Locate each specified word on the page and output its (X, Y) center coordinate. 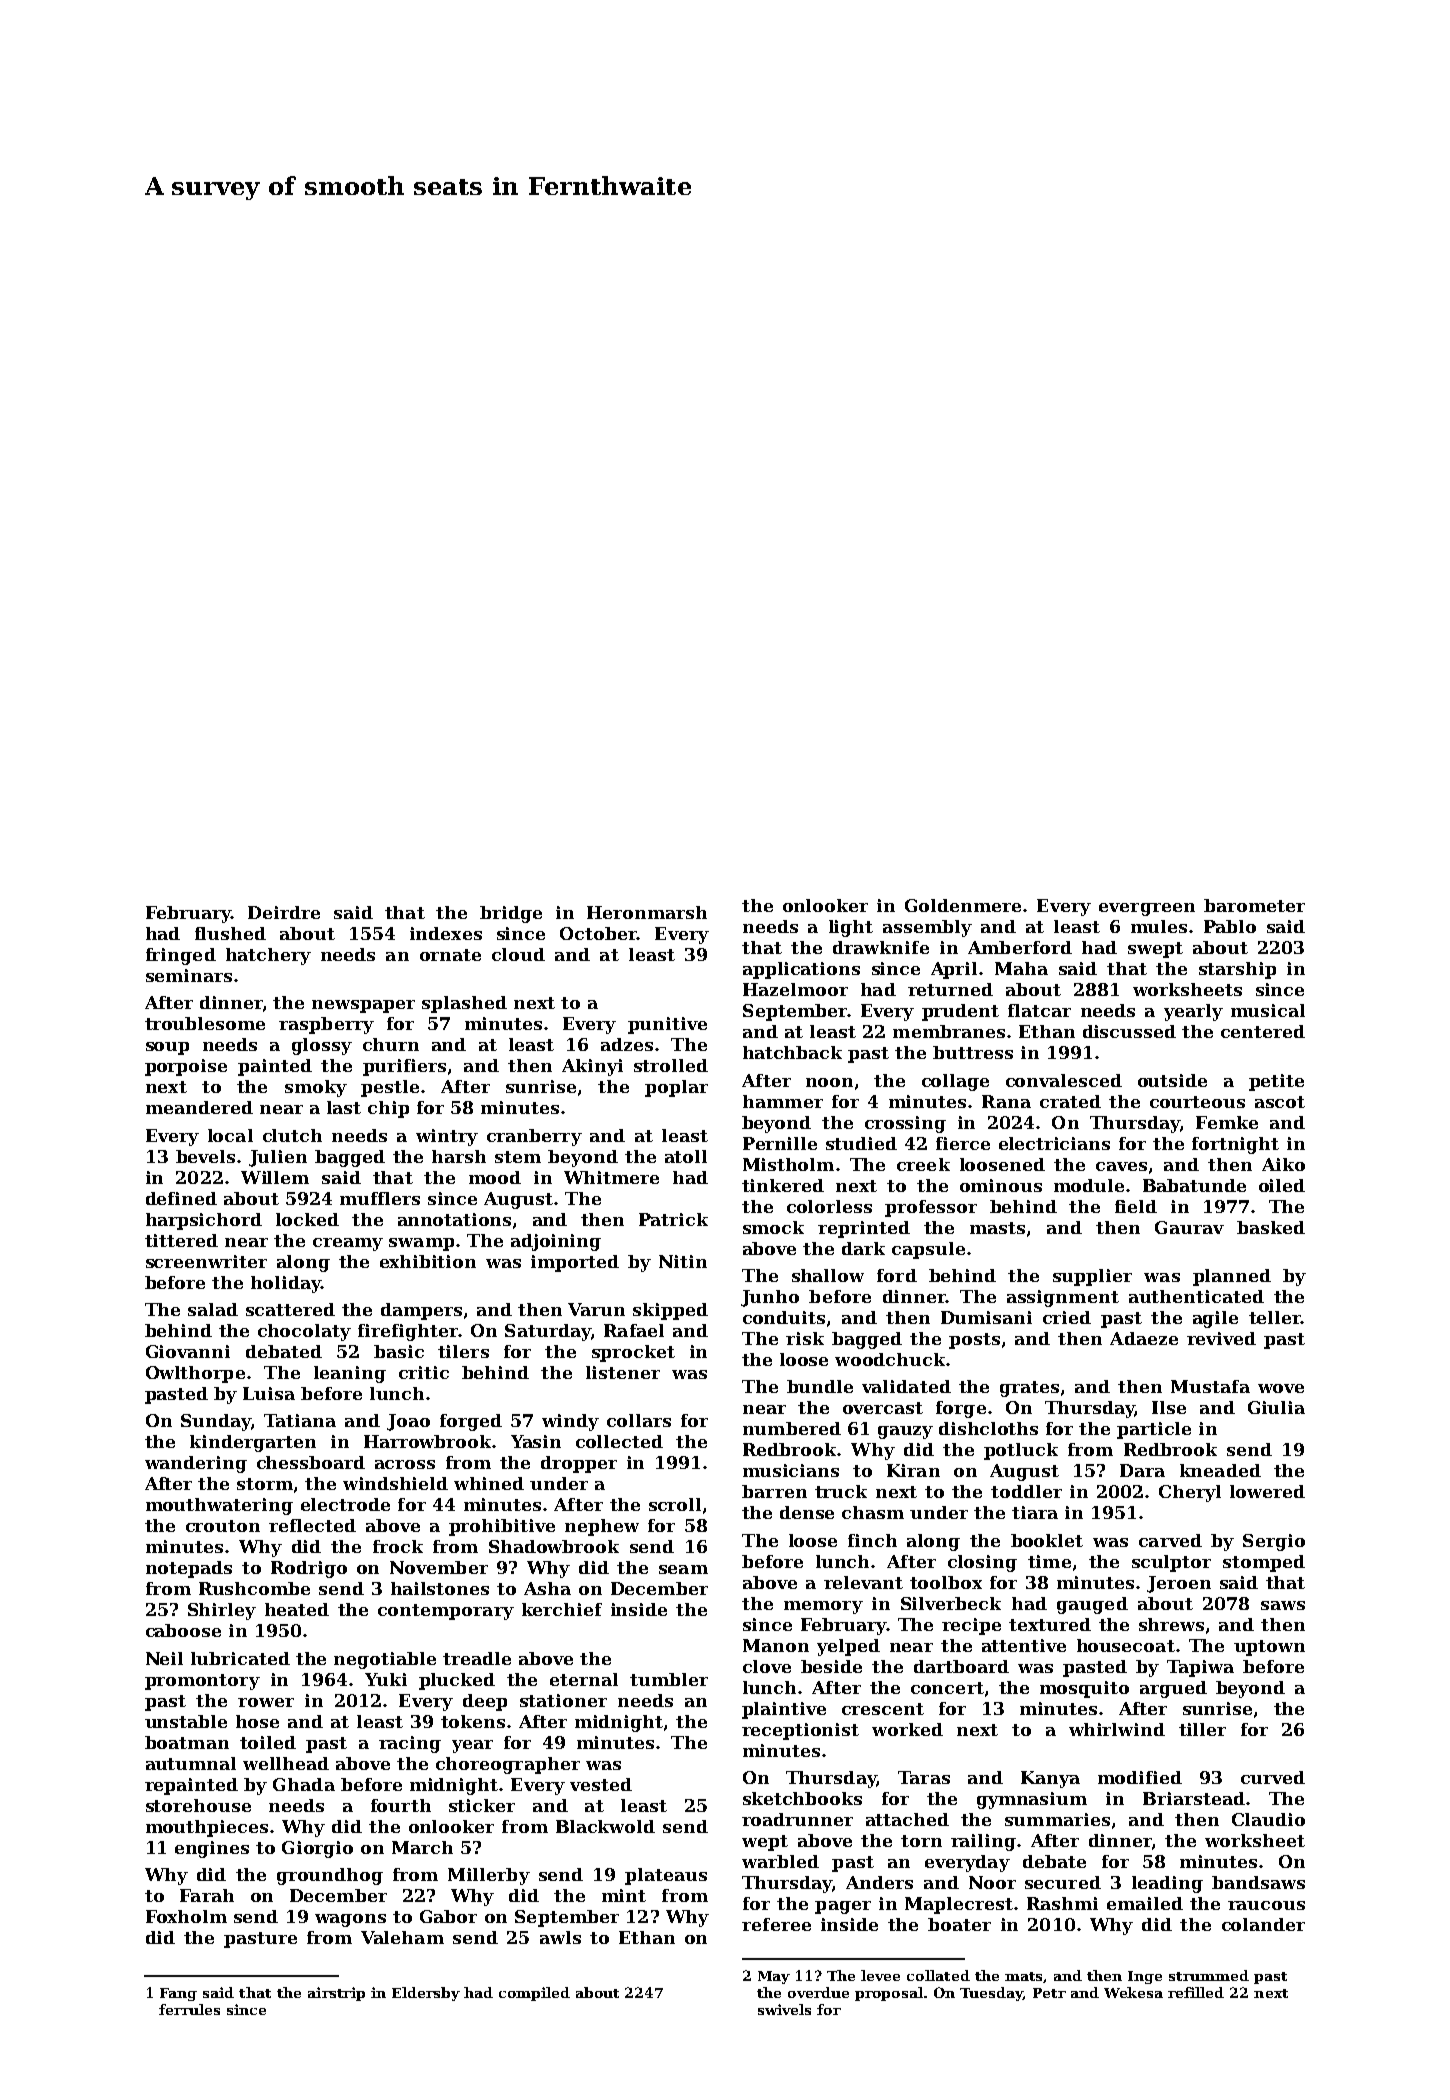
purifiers (404, 1067)
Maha (1021, 968)
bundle (820, 1386)
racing (410, 1744)
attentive (1024, 1645)
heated (297, 1609)
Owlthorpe (195, 1374)
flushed (230, 933)
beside (831, 1666)
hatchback (792, 1052)
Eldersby (426, 1994)
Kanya (1050, 1779)
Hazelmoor (795, 989)
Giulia (1276, 1407)
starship (1237, 970)
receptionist (800, 1731)
